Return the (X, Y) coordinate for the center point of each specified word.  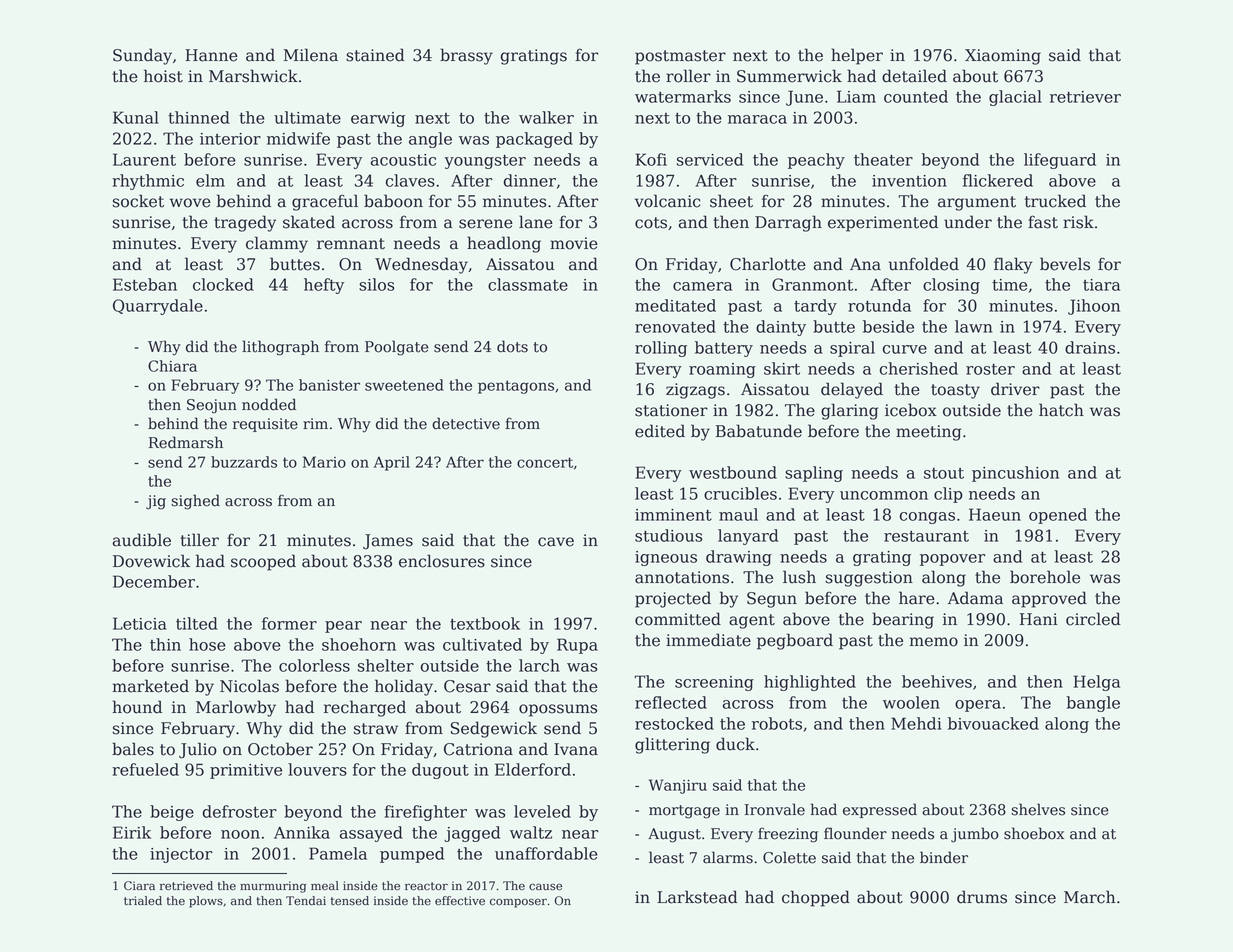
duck (735, 744)
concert (545, 462)
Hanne (211, 55)
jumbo (975, 835)
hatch (1061, 410)
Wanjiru (678, 786)
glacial (1015, 98)
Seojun (212, 406)
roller (688, 76)
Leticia (140, 623)
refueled (145, 769)
